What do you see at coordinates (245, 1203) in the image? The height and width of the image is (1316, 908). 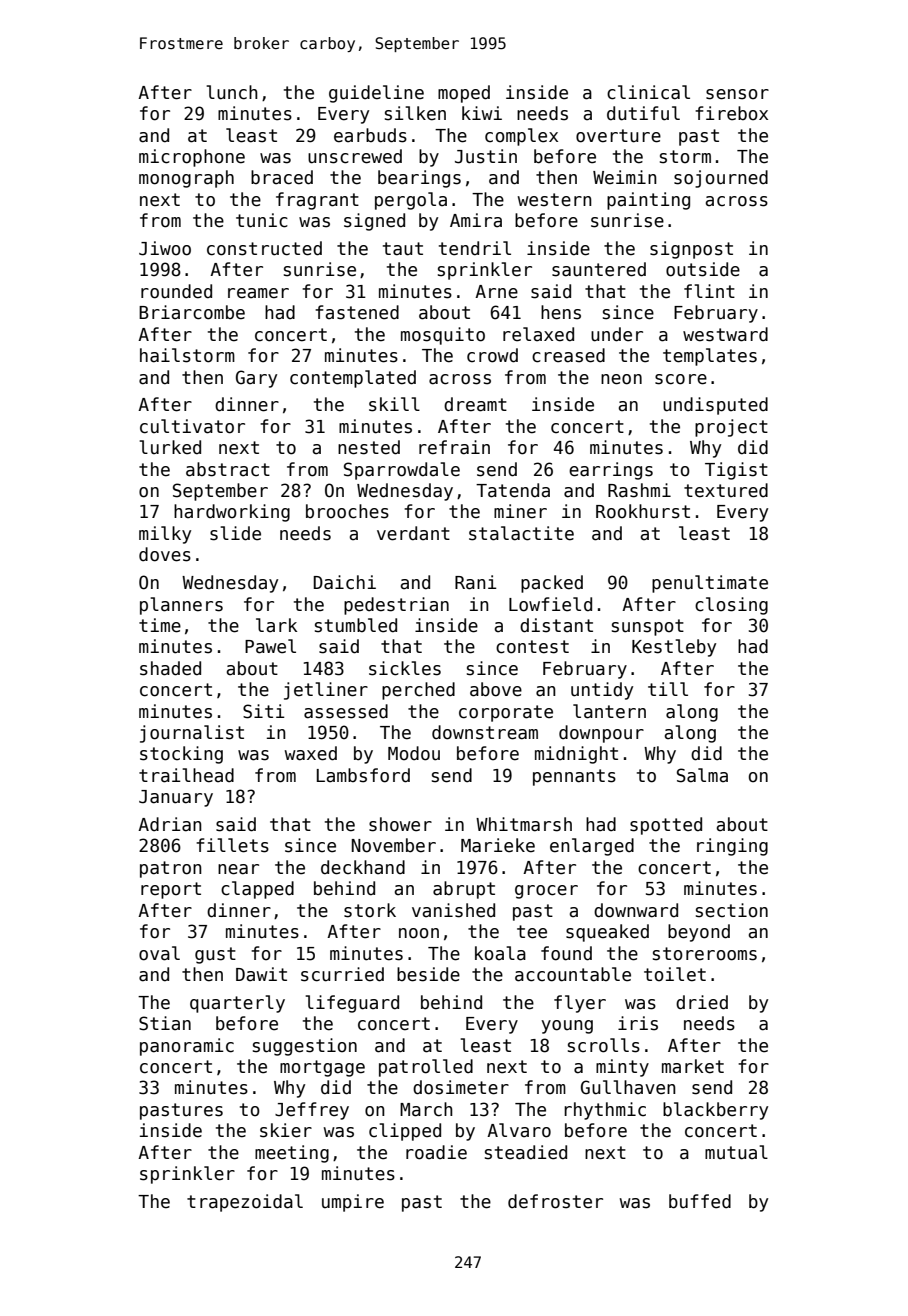 I see `trapezoidal` at bounding box center [245, 1203].
